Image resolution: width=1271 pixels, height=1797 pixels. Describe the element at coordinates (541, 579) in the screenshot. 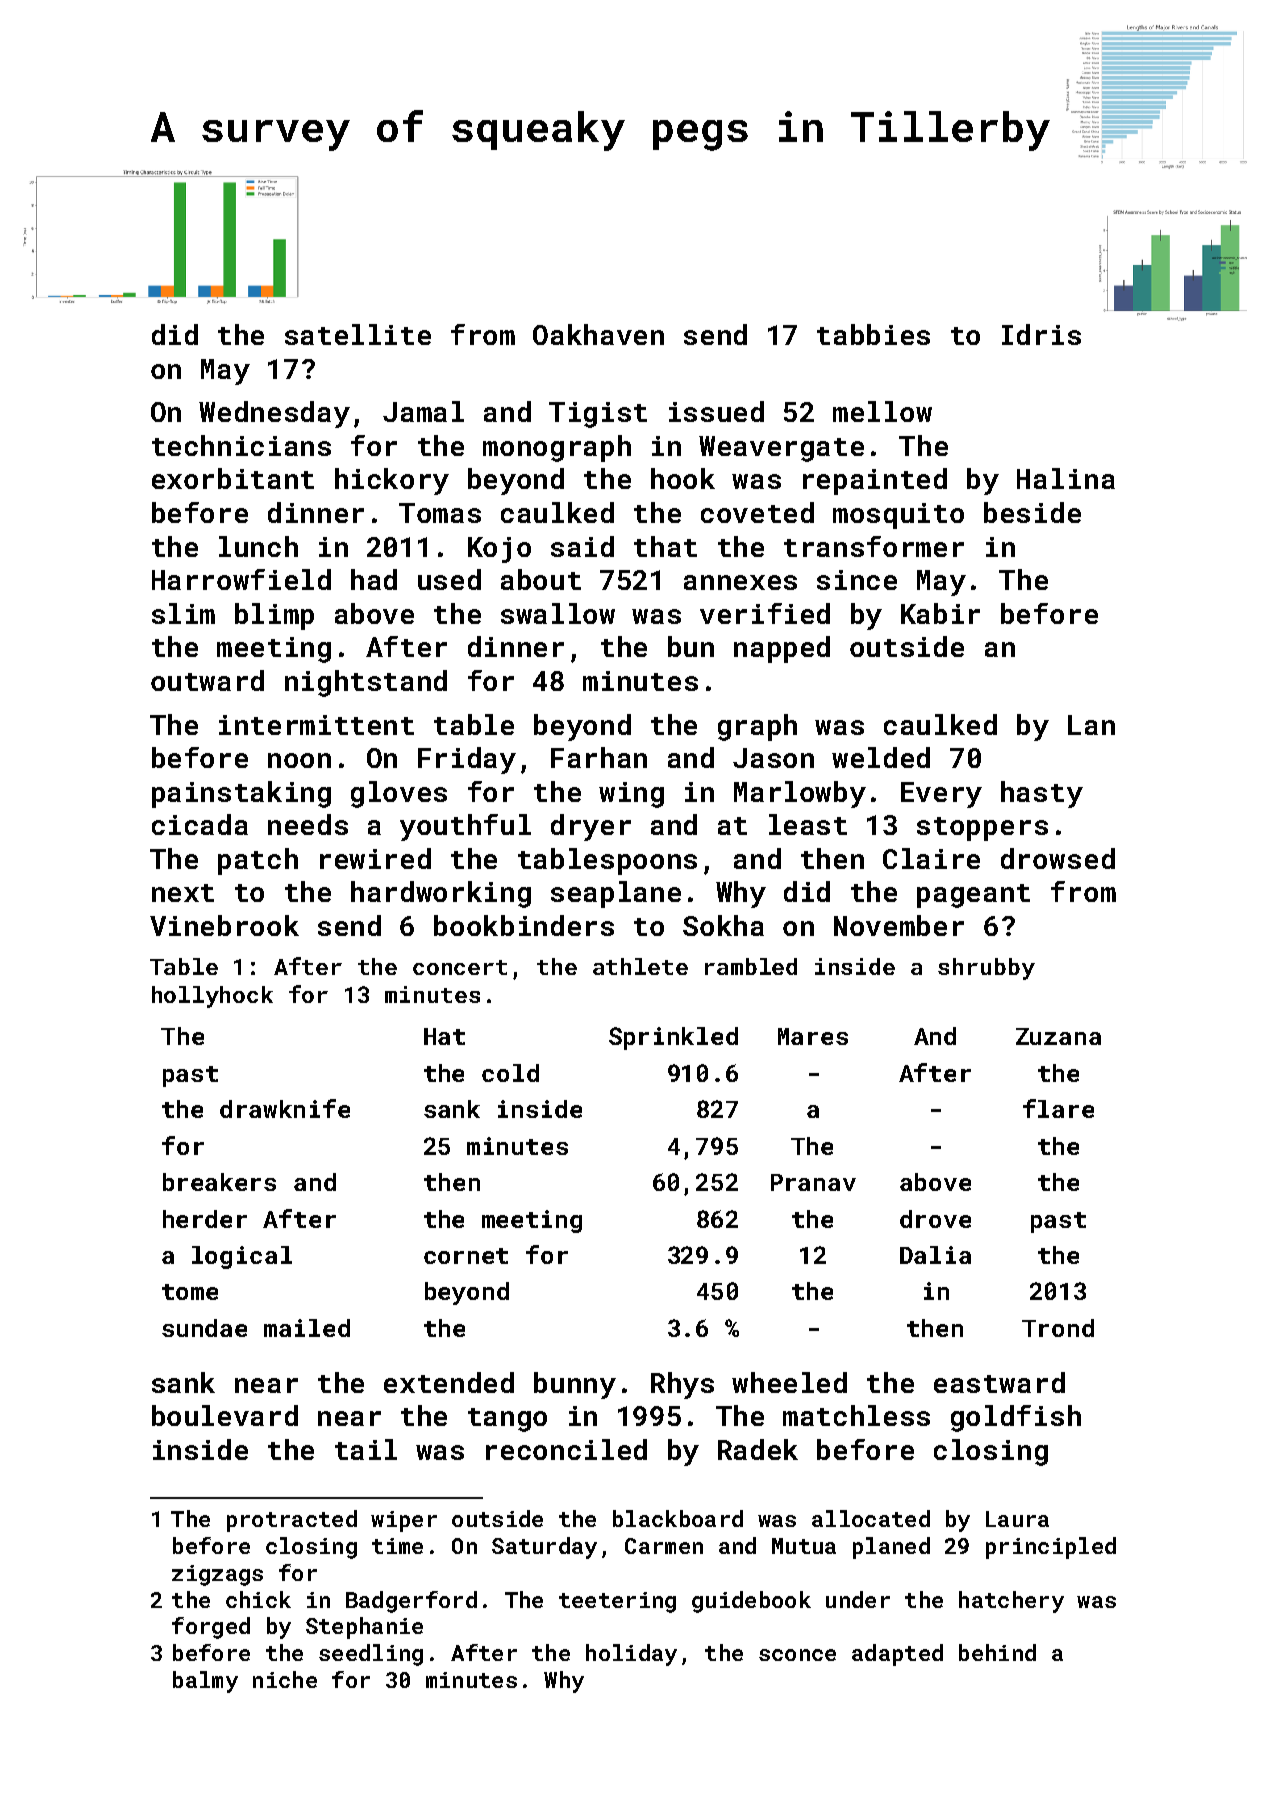

I see `about` at that location.
